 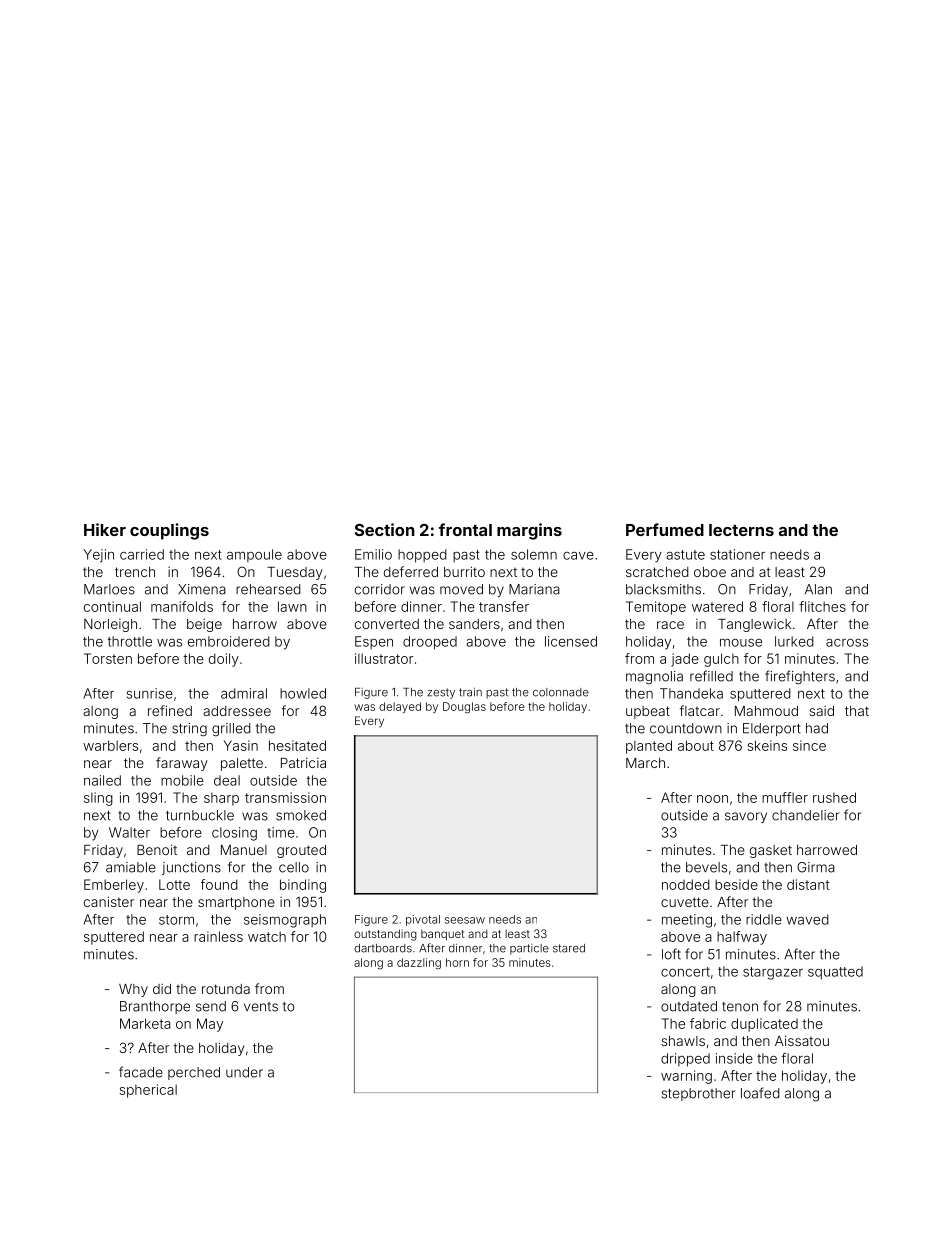 I want to click on since, so click(x=809, y=745).
